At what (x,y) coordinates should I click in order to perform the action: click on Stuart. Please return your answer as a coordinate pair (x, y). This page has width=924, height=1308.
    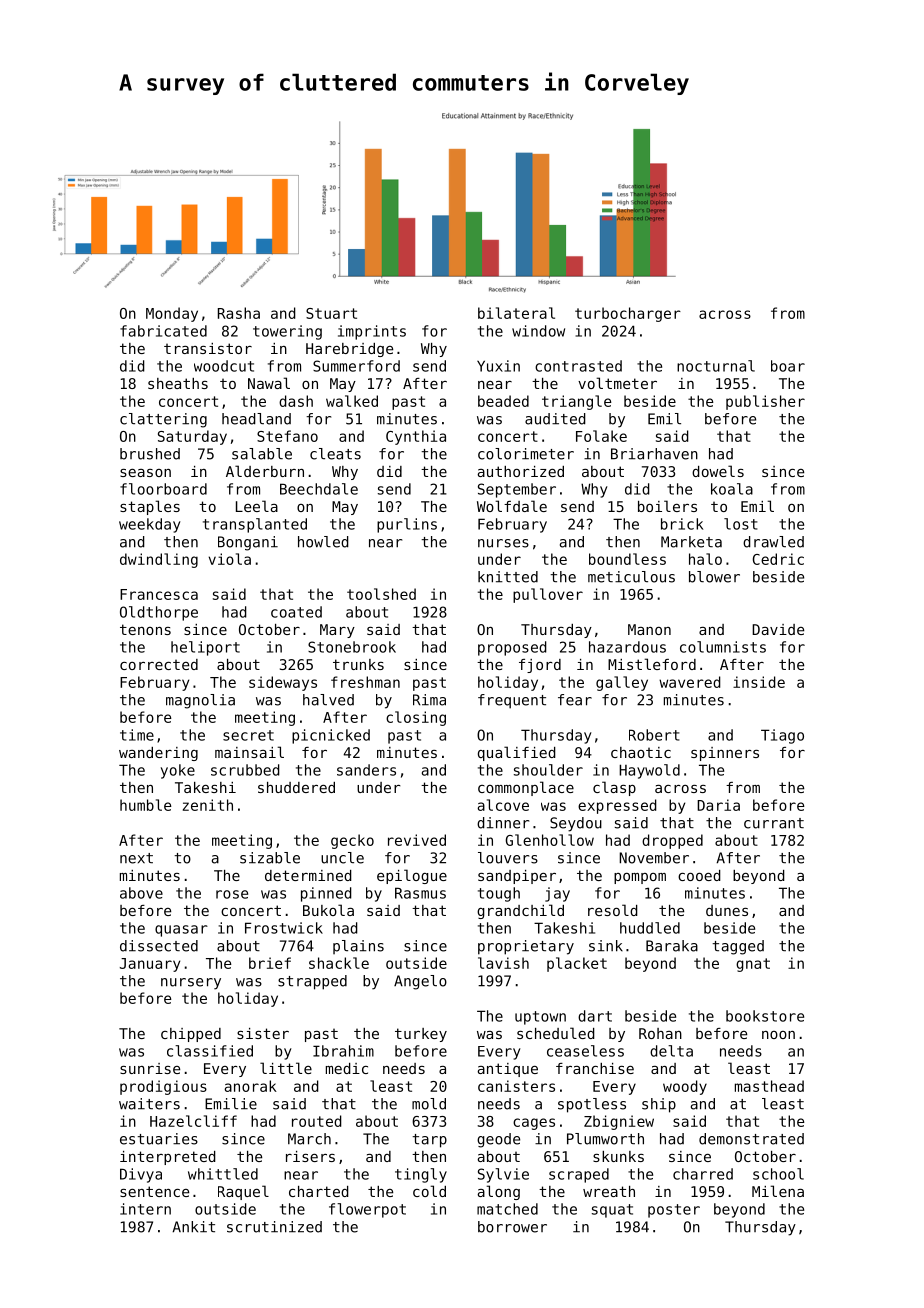
    Looking at the image, I should click on (331, 313).
